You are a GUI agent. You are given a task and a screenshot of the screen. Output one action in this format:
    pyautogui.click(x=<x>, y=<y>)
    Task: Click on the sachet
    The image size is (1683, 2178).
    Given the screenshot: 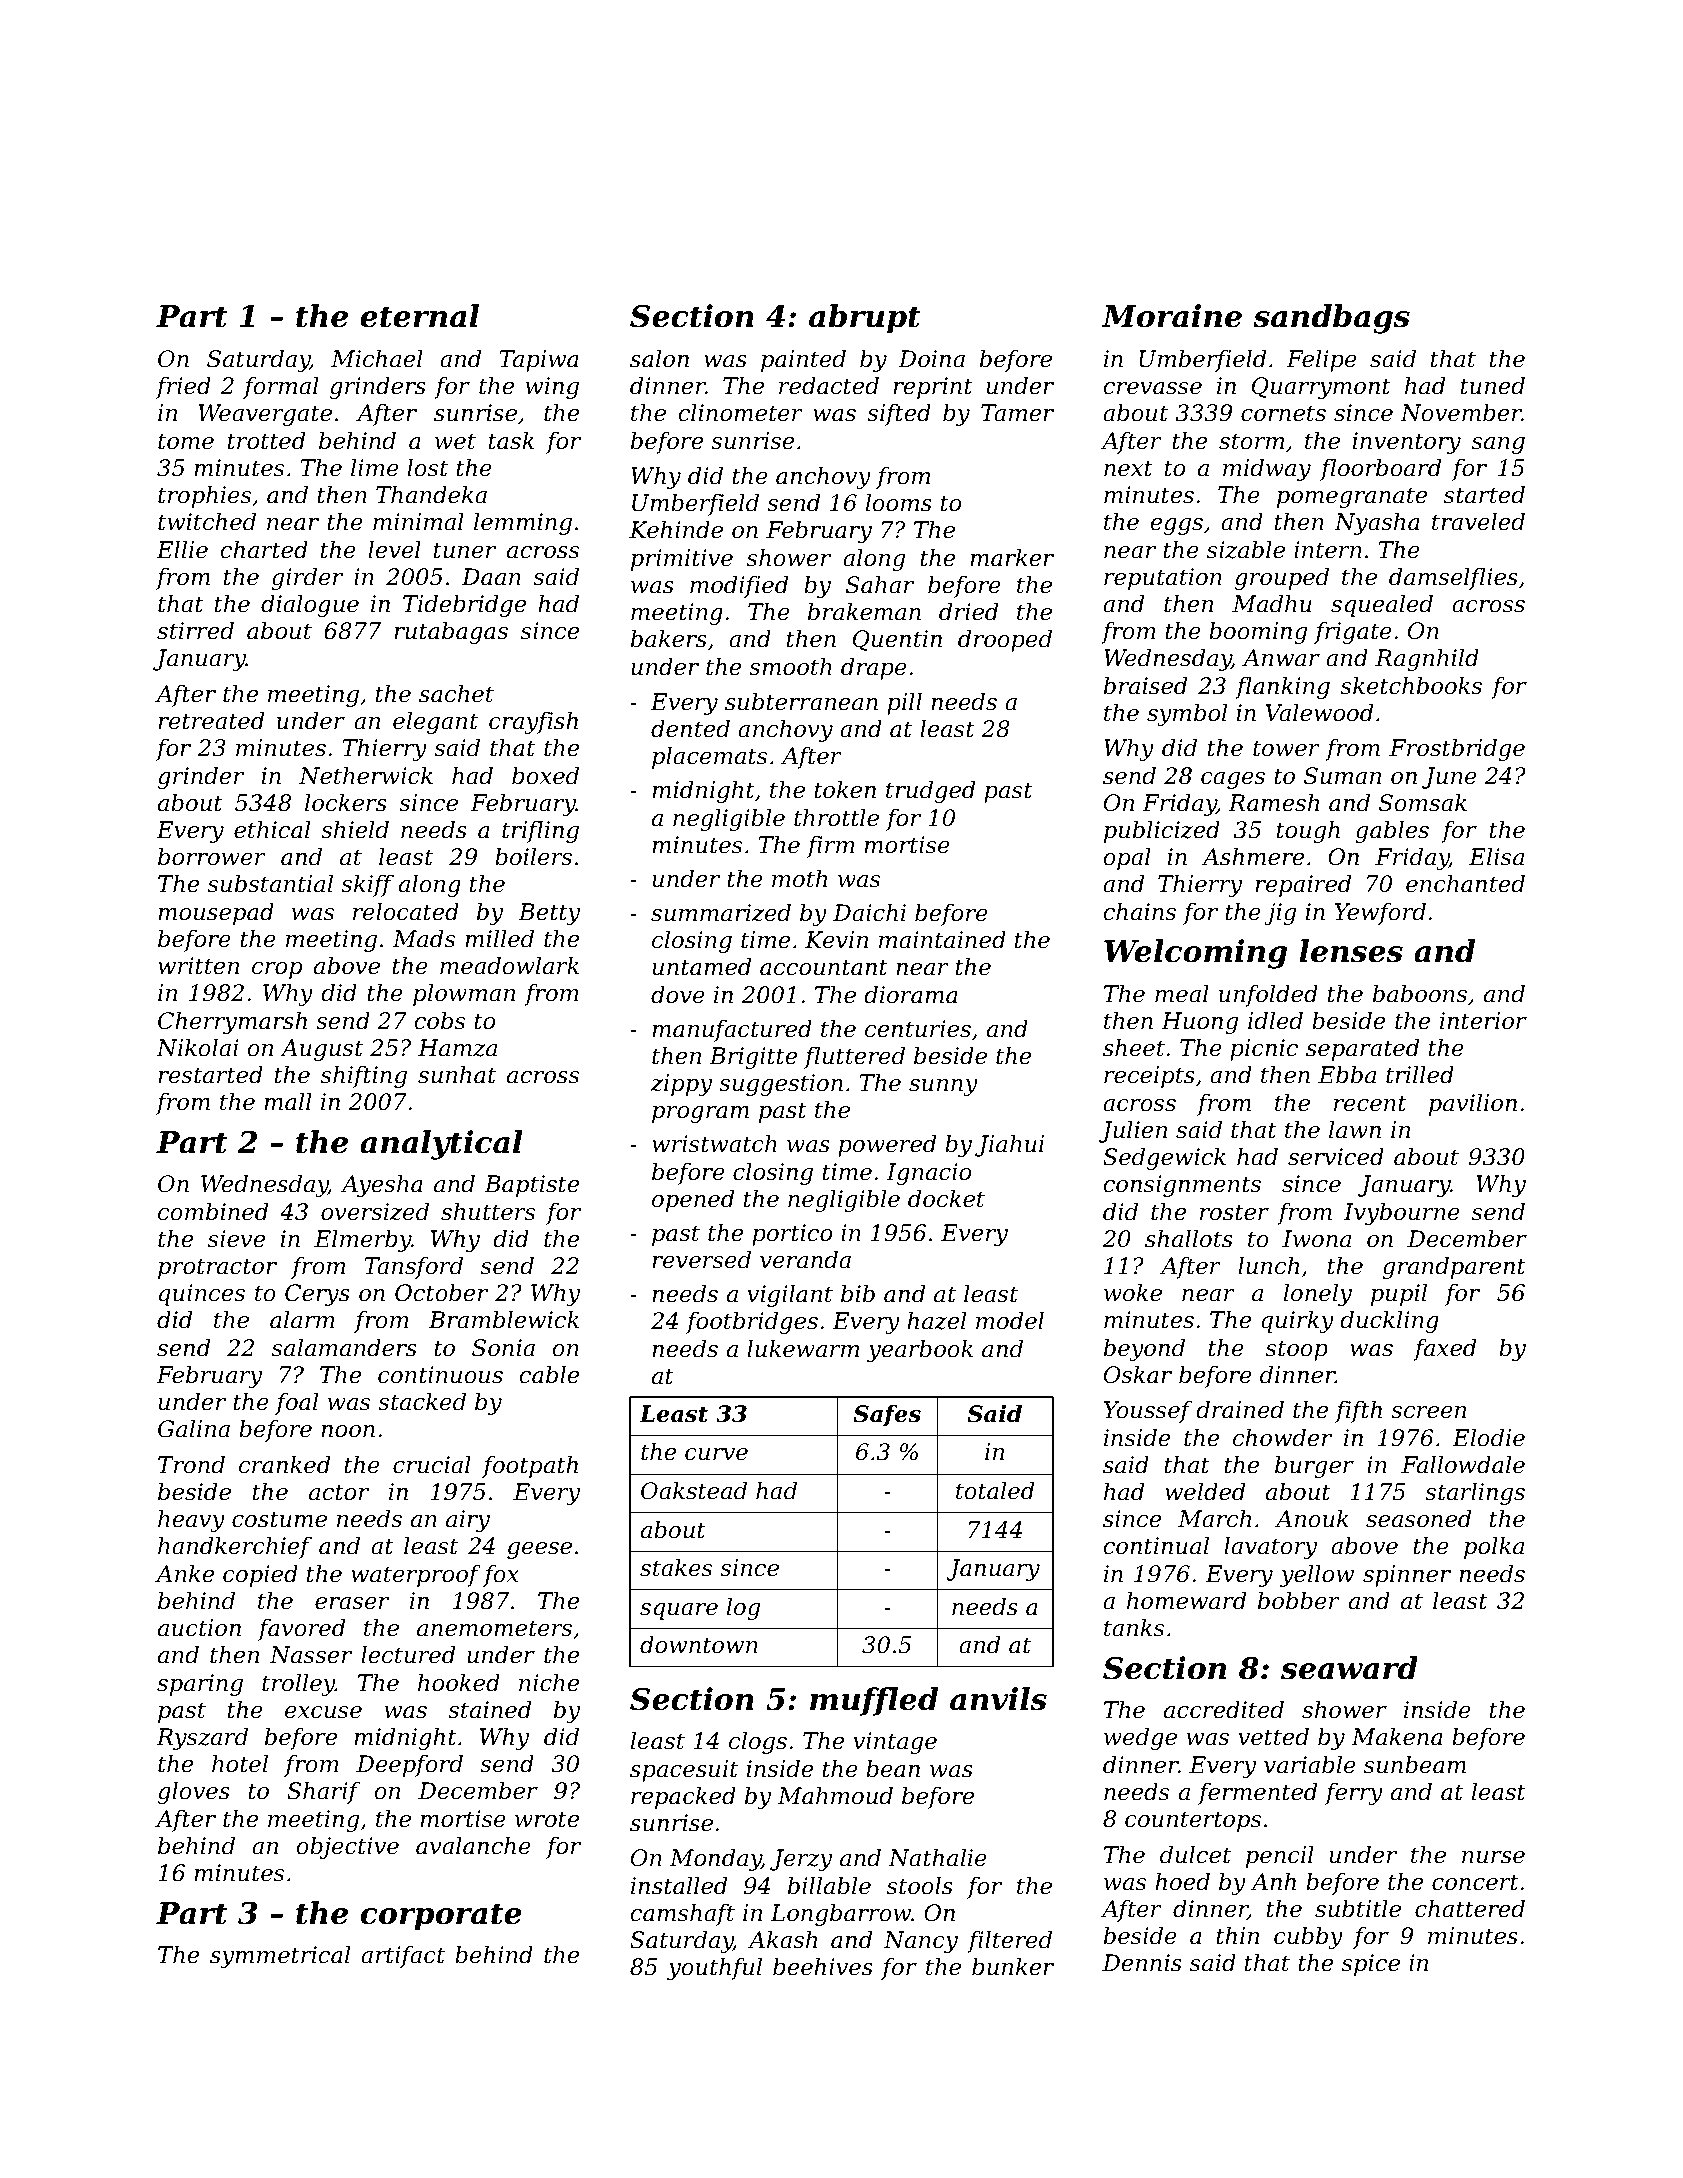 What is the action you would take?
    pyautogui.click(x=456, y=694)
